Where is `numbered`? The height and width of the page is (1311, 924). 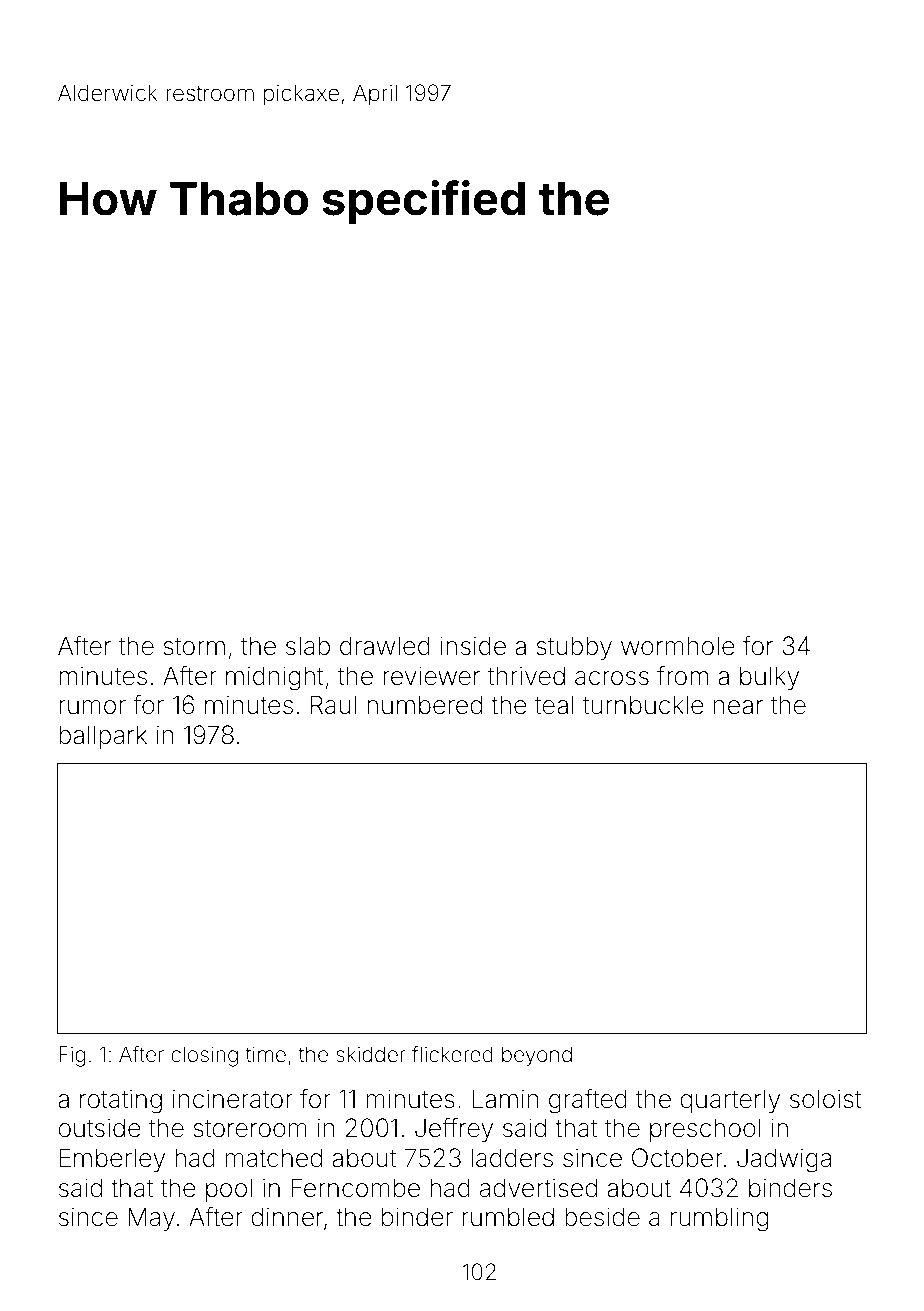
numbered is located at coordinates (424, 705).
